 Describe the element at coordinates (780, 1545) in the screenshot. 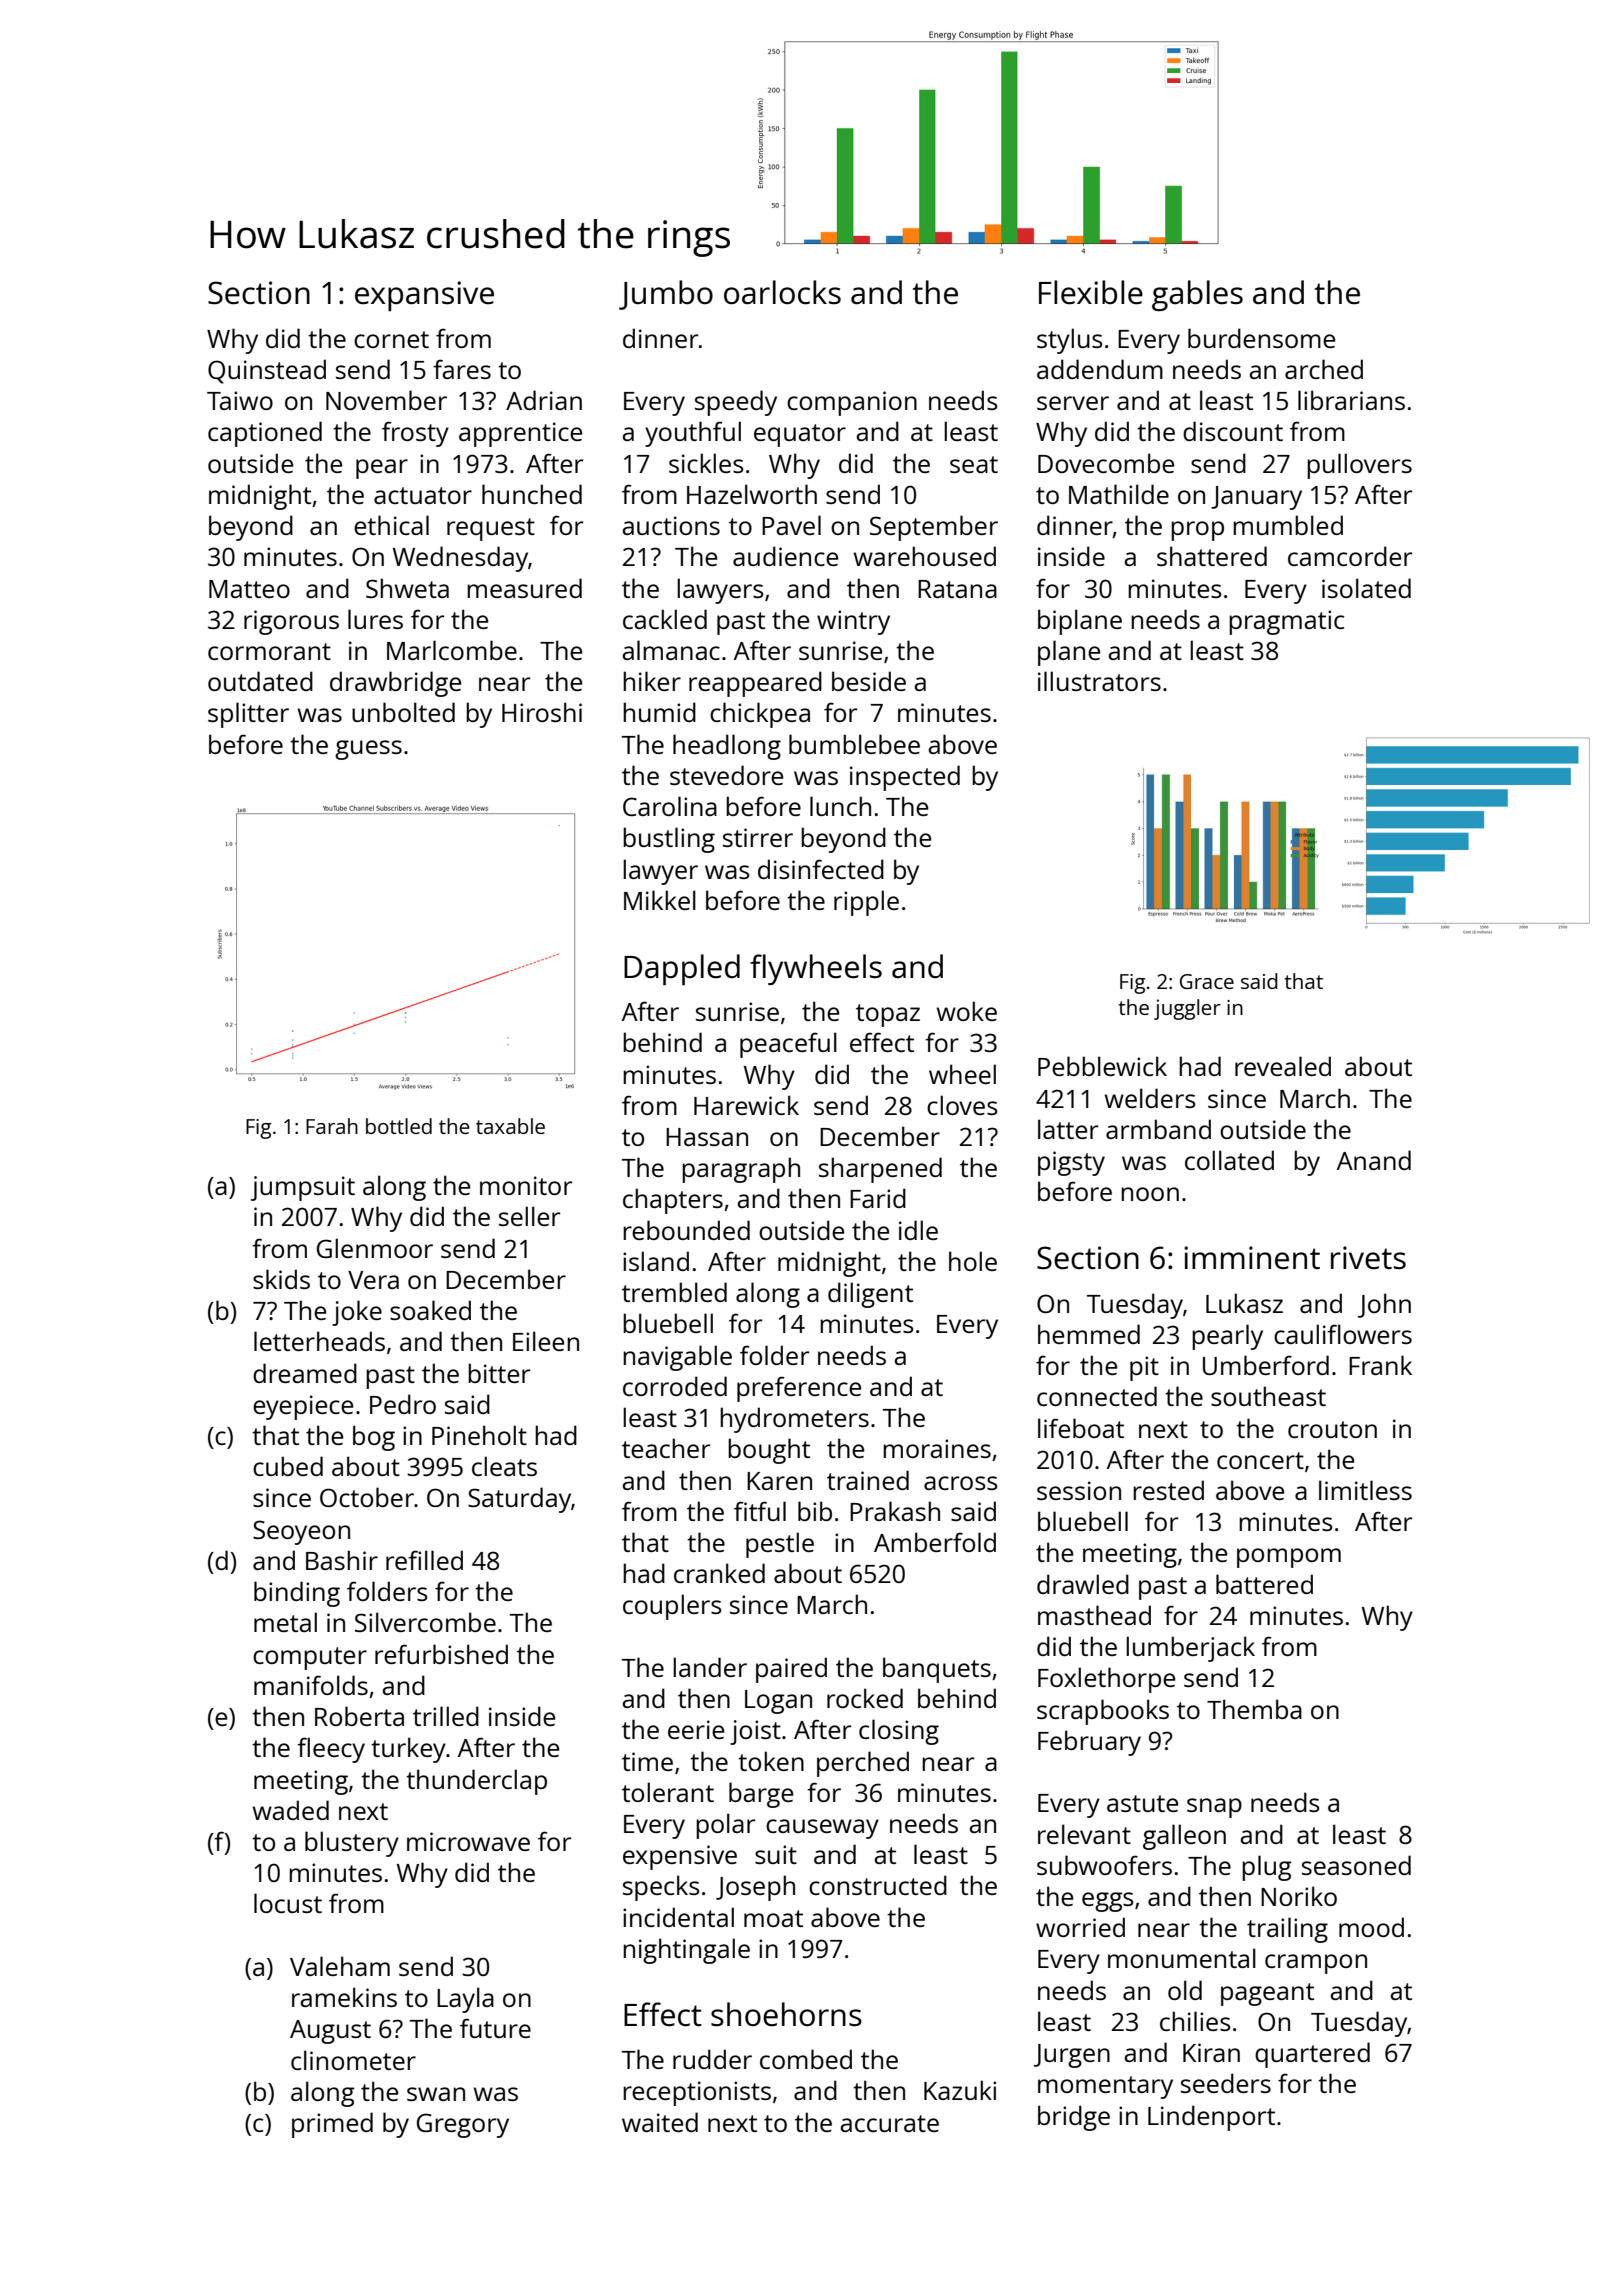

I see `pestle` at that location.
